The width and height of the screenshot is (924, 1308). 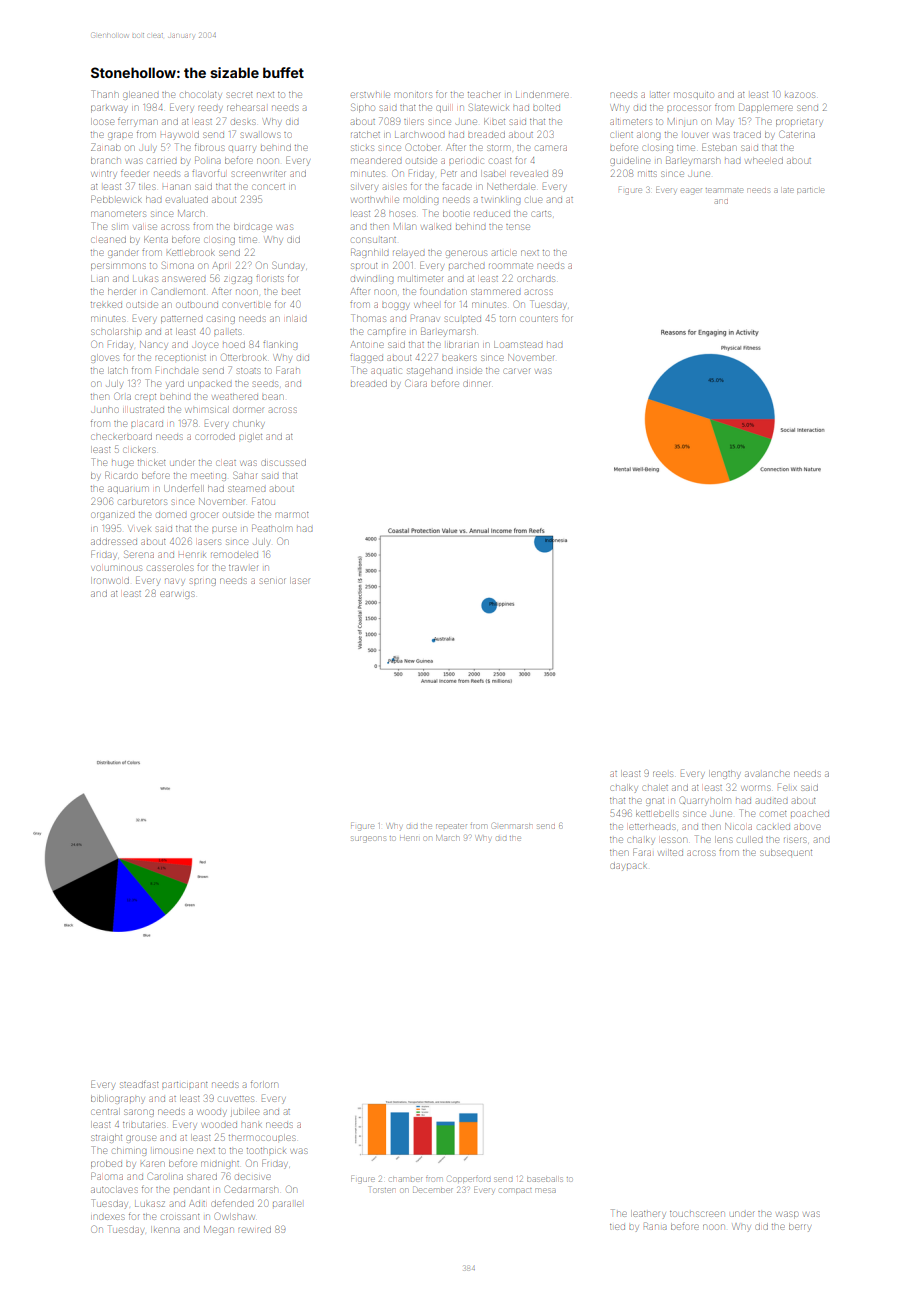 I want to click on avalanche, so click(x=767, y=774).
